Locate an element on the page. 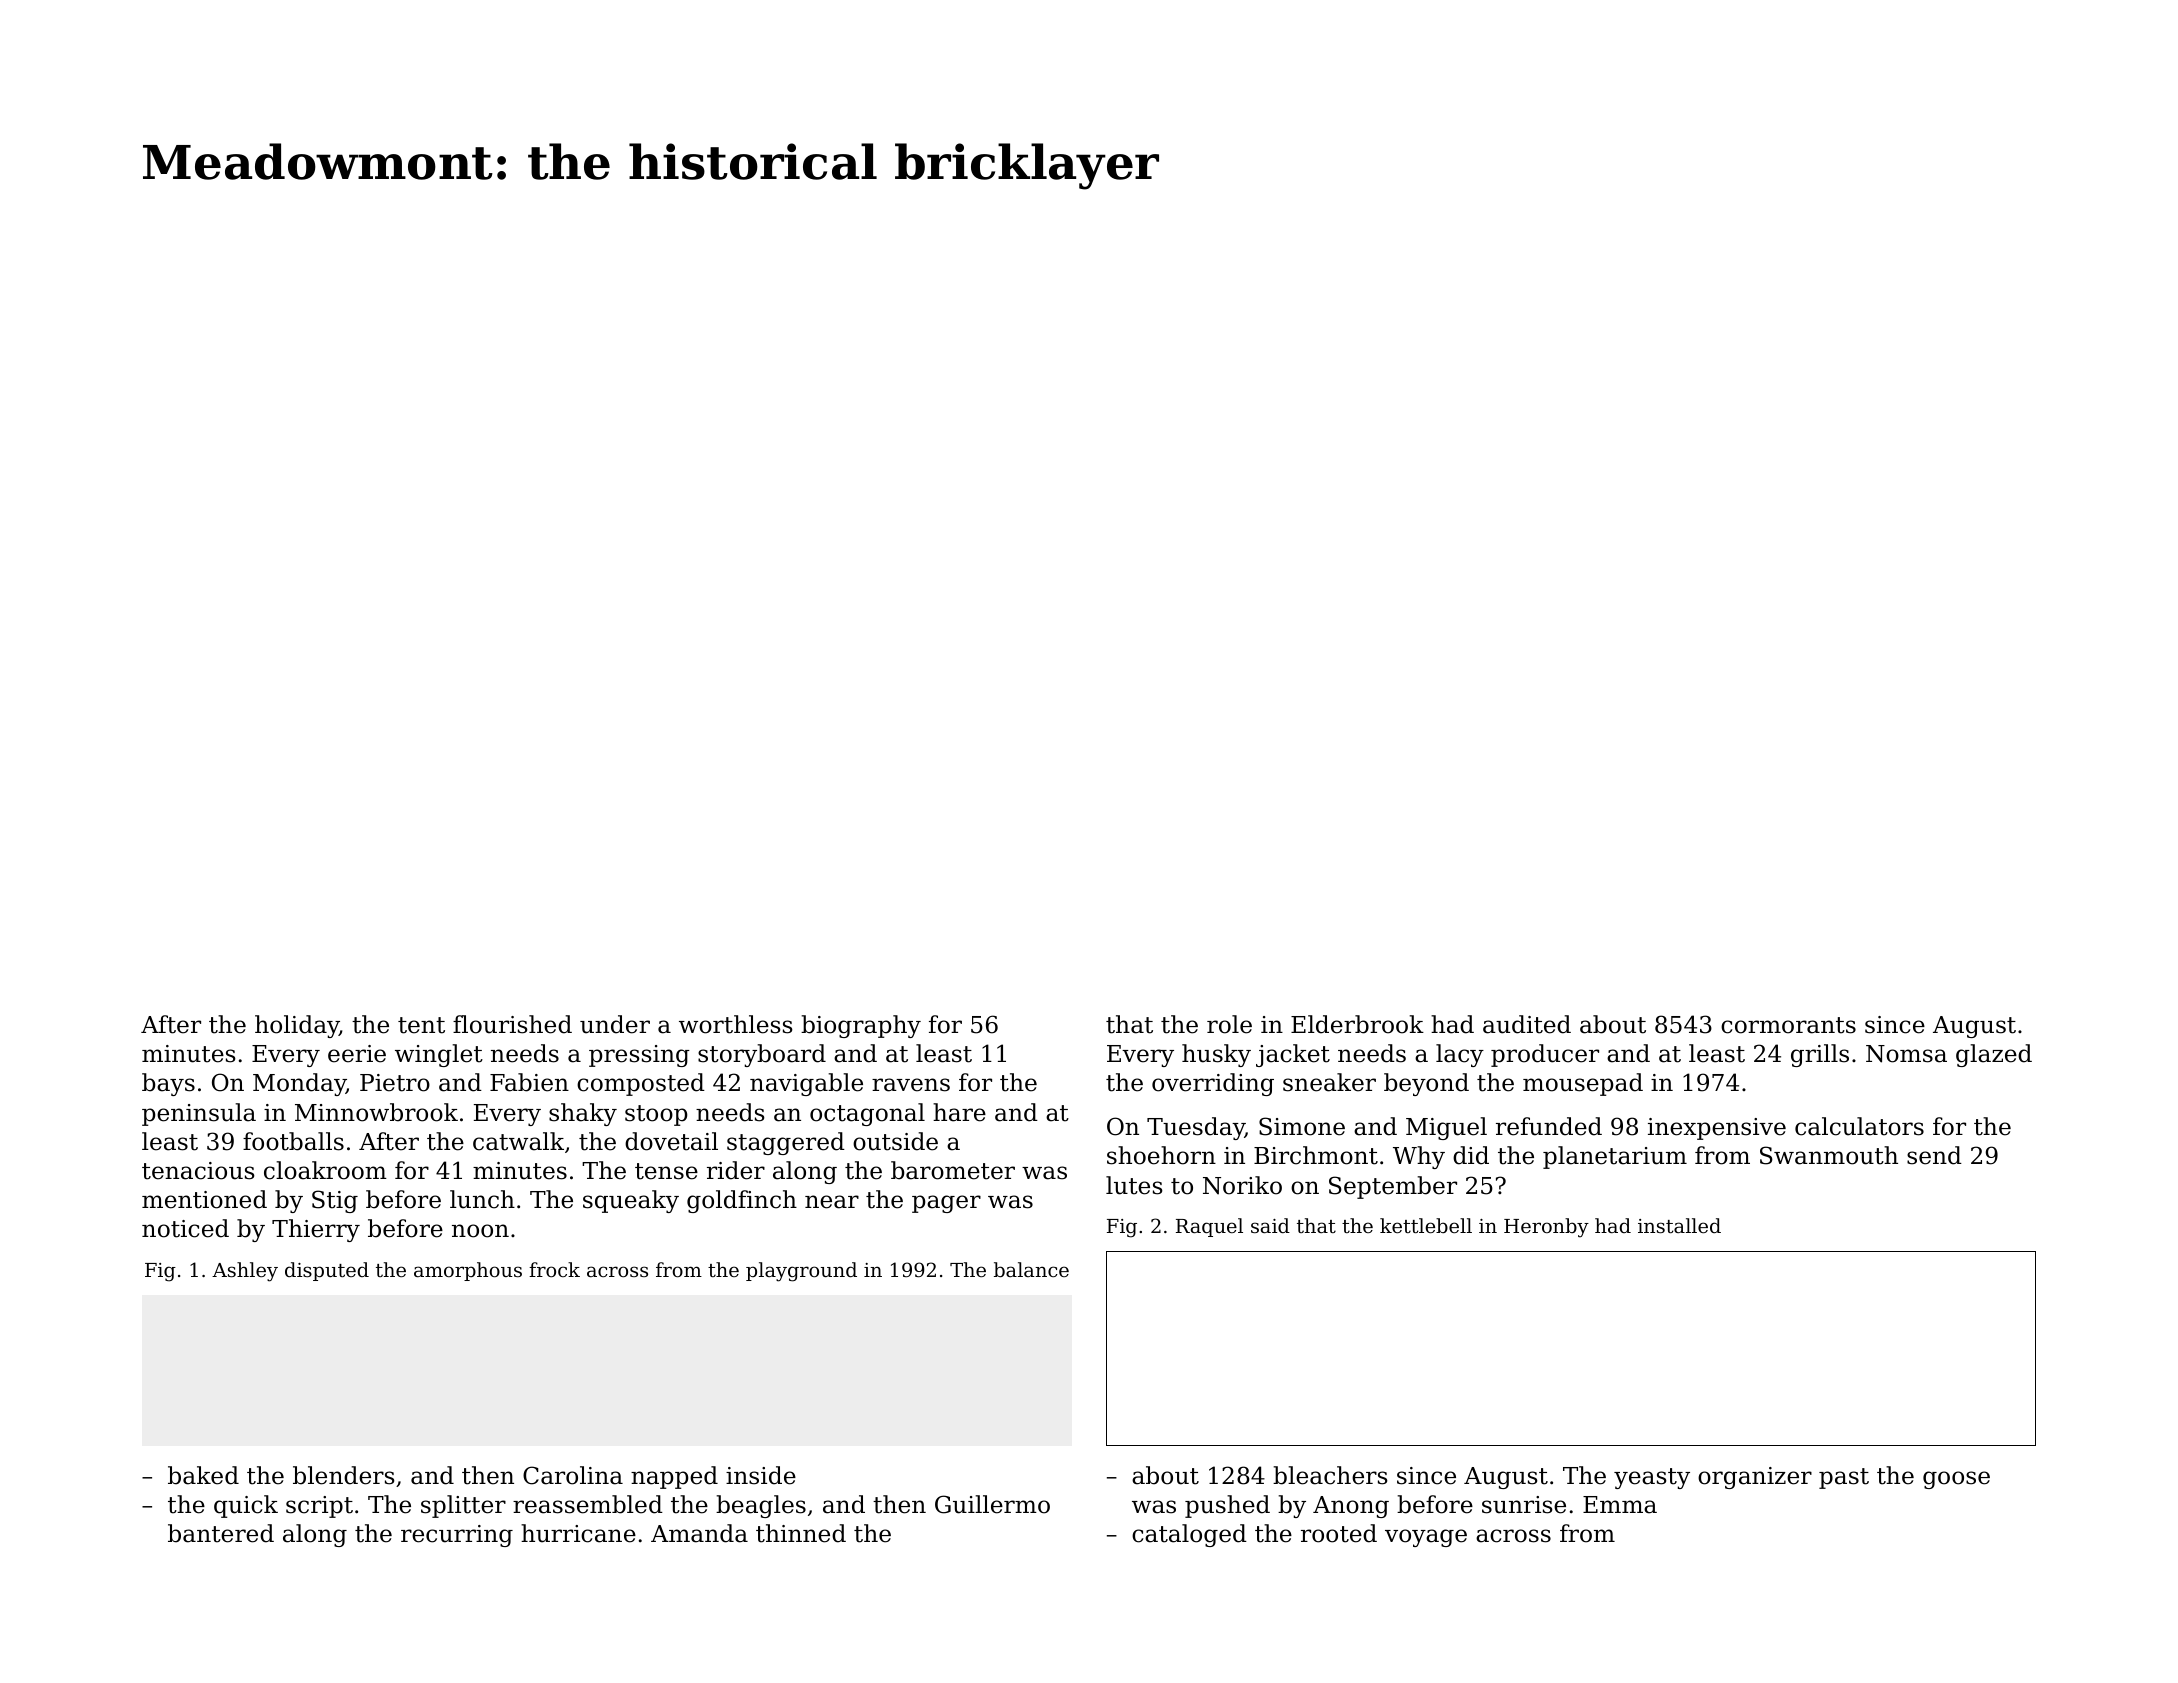 This page has height=1683, width=2178. Emma is located at coordinates (1620, 1505).
